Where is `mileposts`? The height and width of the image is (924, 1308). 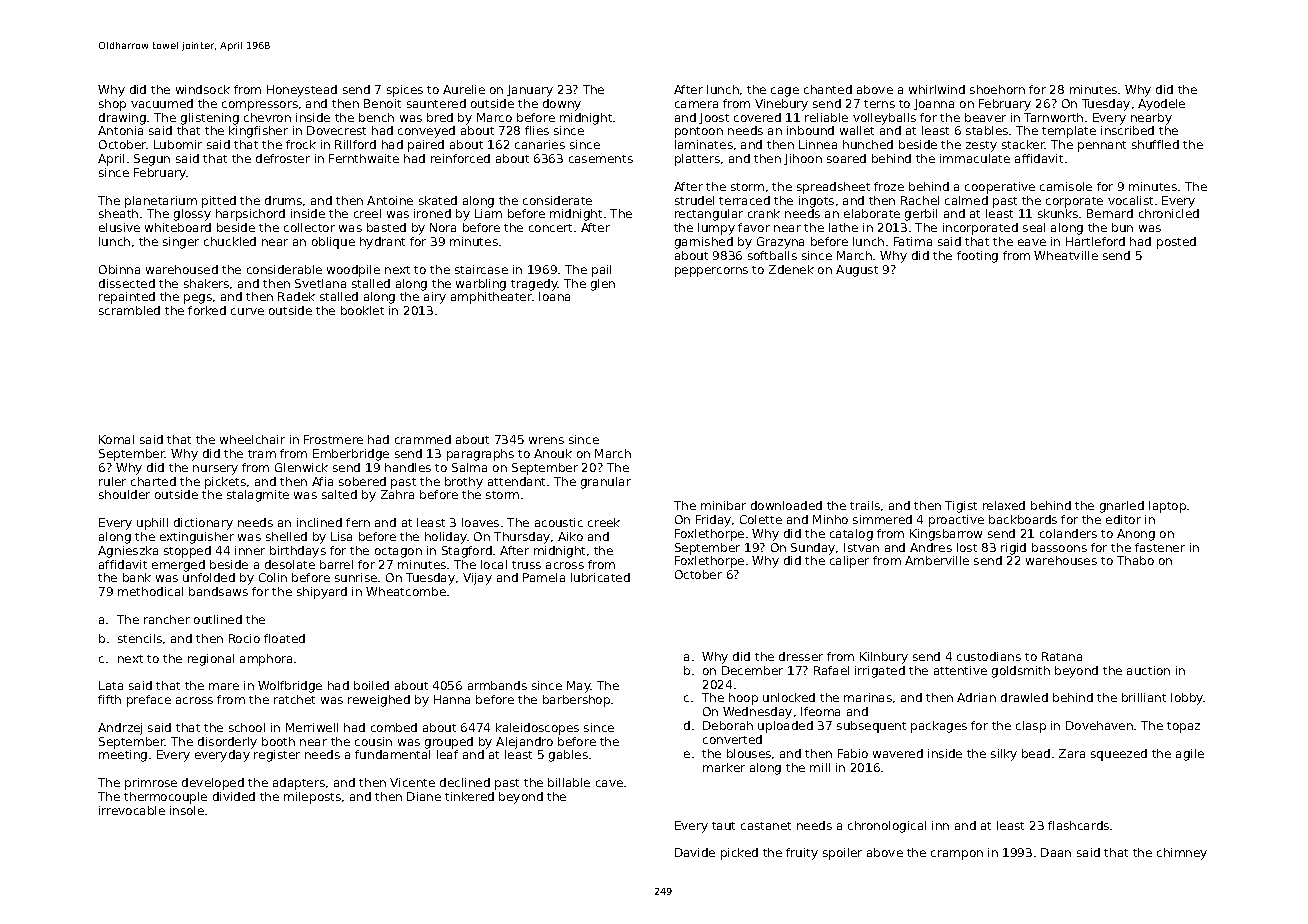
mileposts is located at coordinates (312, 798).
